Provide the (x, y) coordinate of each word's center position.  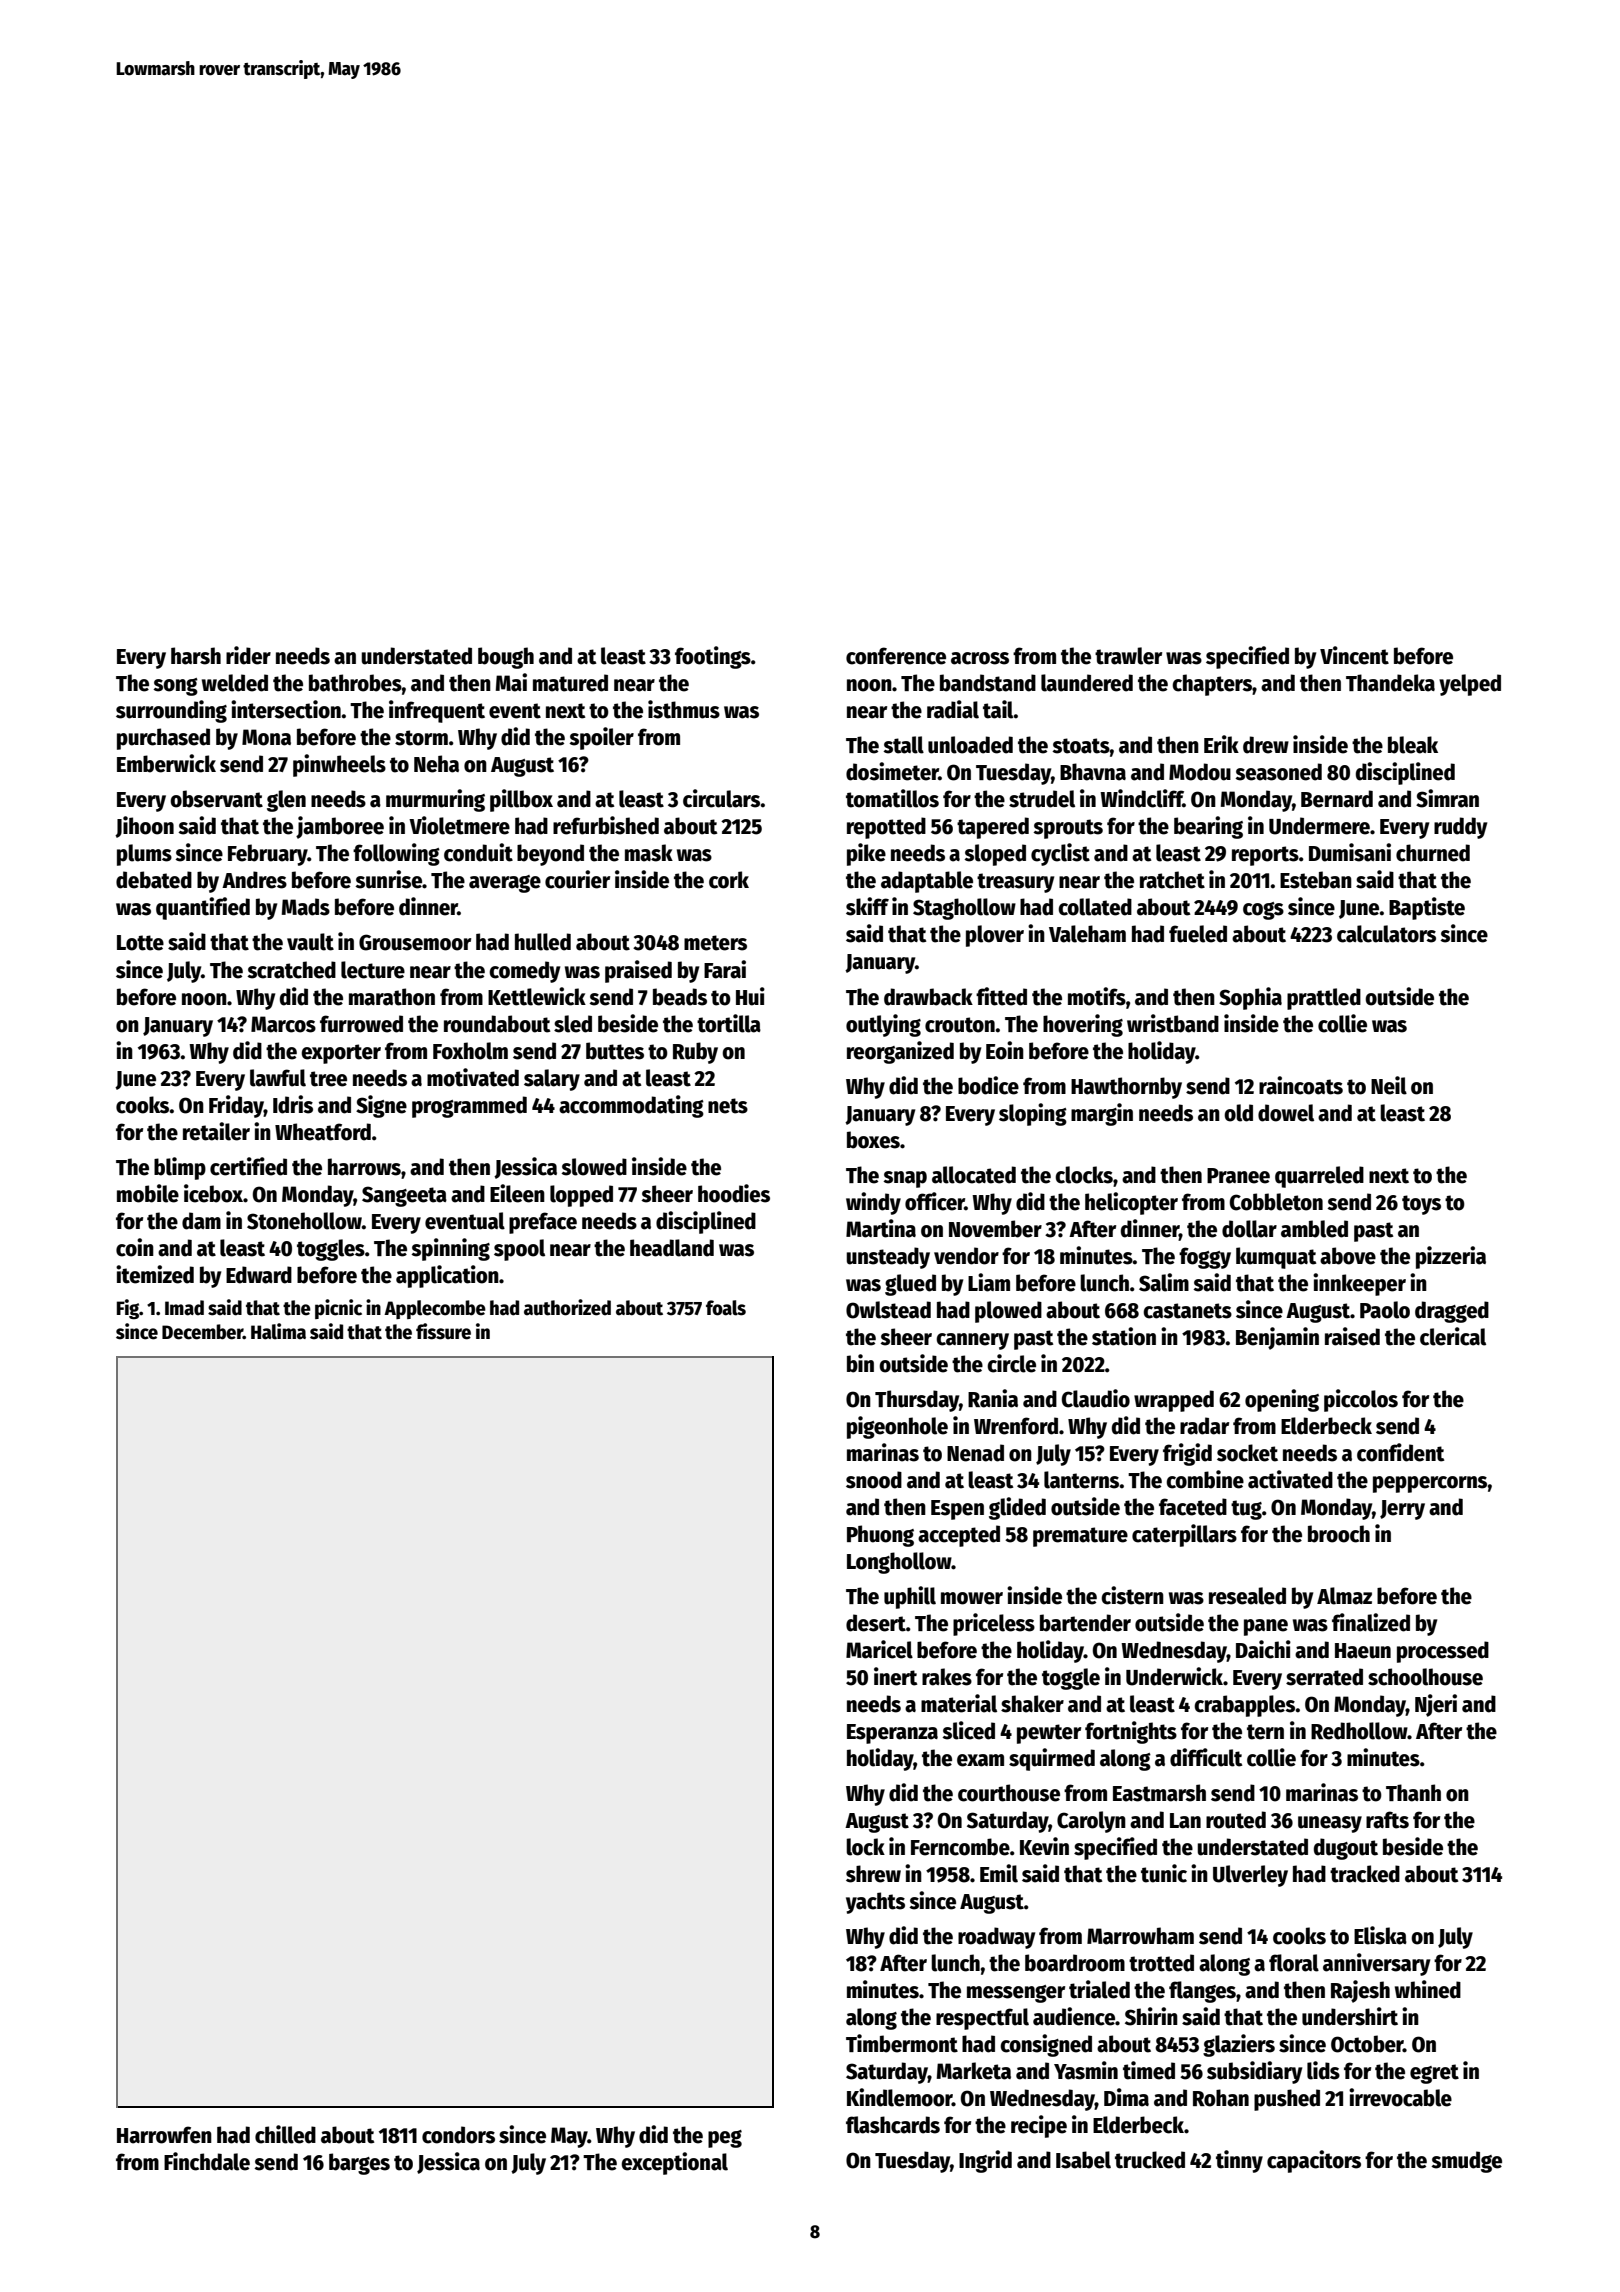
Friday (236, 1106)
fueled (1198, 934)
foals (726, 1308)
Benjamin (1277, 1338)
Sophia (1250, 998)
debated (154, 880)
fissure (443, 1331)
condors (458, 2135)
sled (573, 1024)
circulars (722, 798)
